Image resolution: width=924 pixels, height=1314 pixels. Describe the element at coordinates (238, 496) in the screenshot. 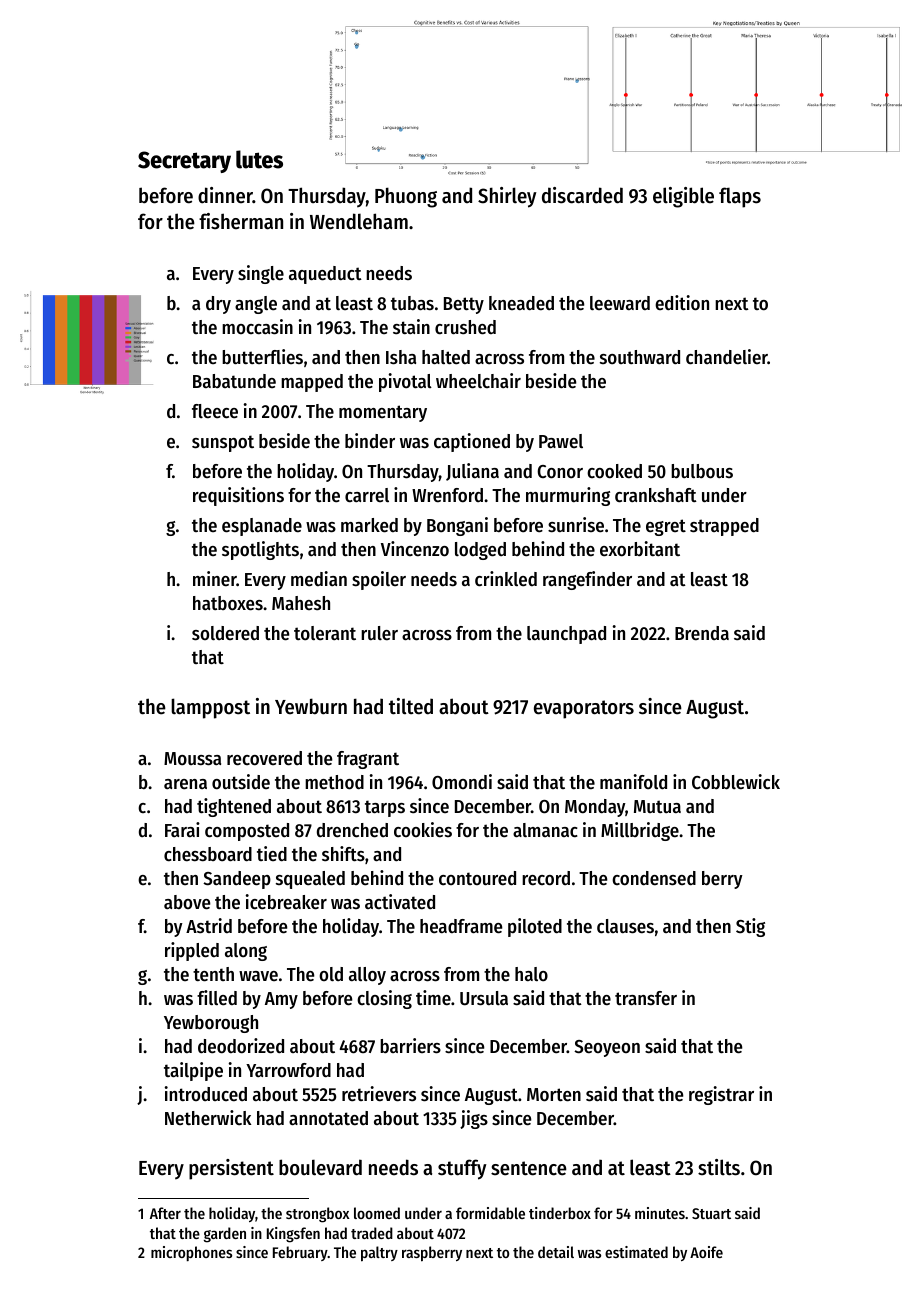

I see `requisitions` at that location.
